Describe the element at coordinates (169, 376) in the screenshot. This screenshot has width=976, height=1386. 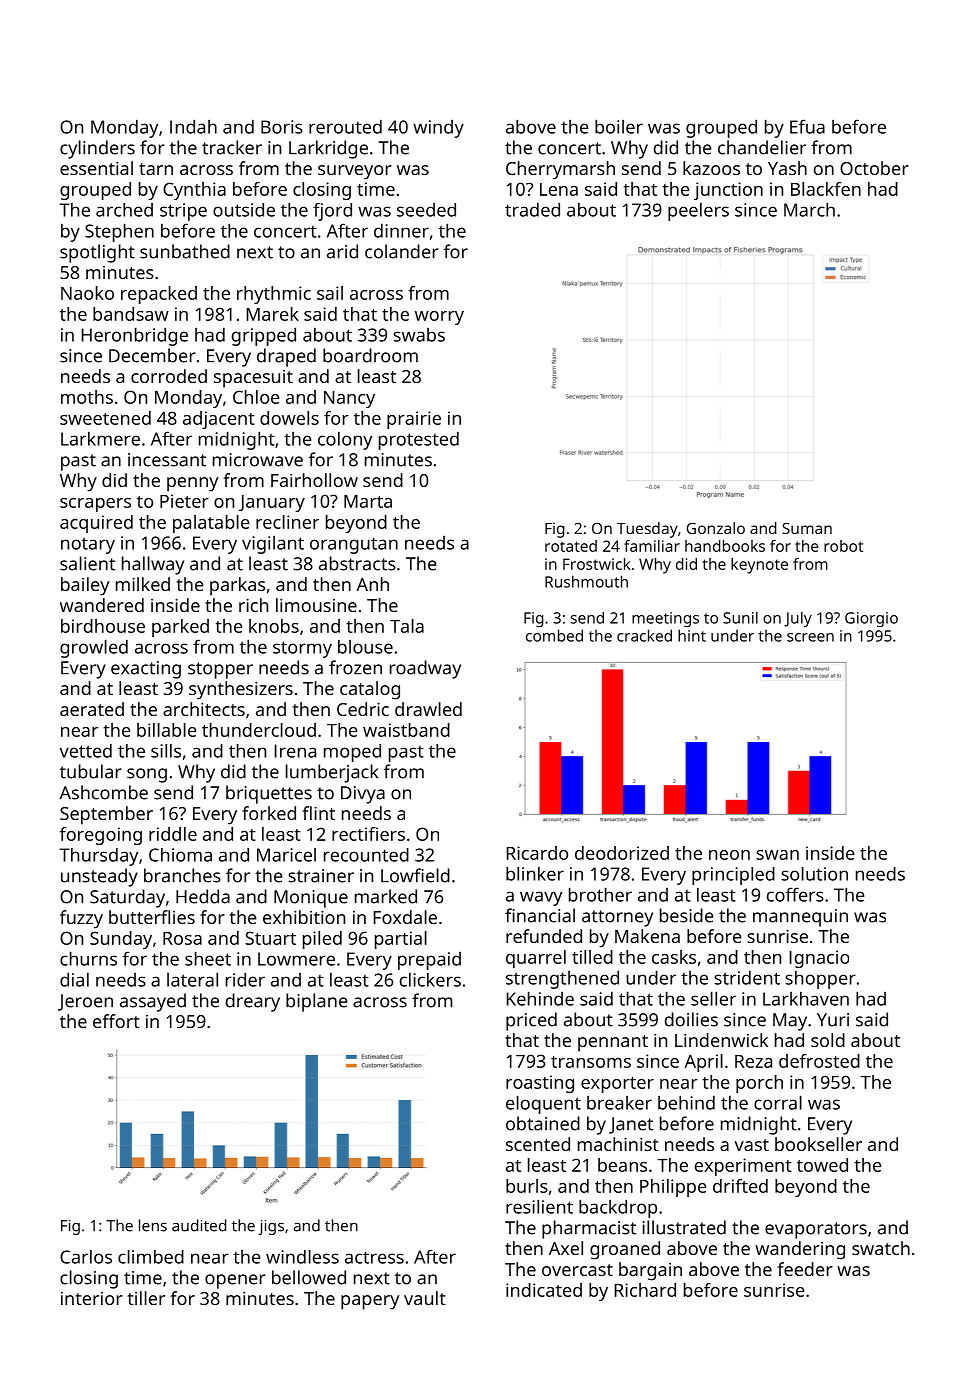
I see `corroded` at that location.
